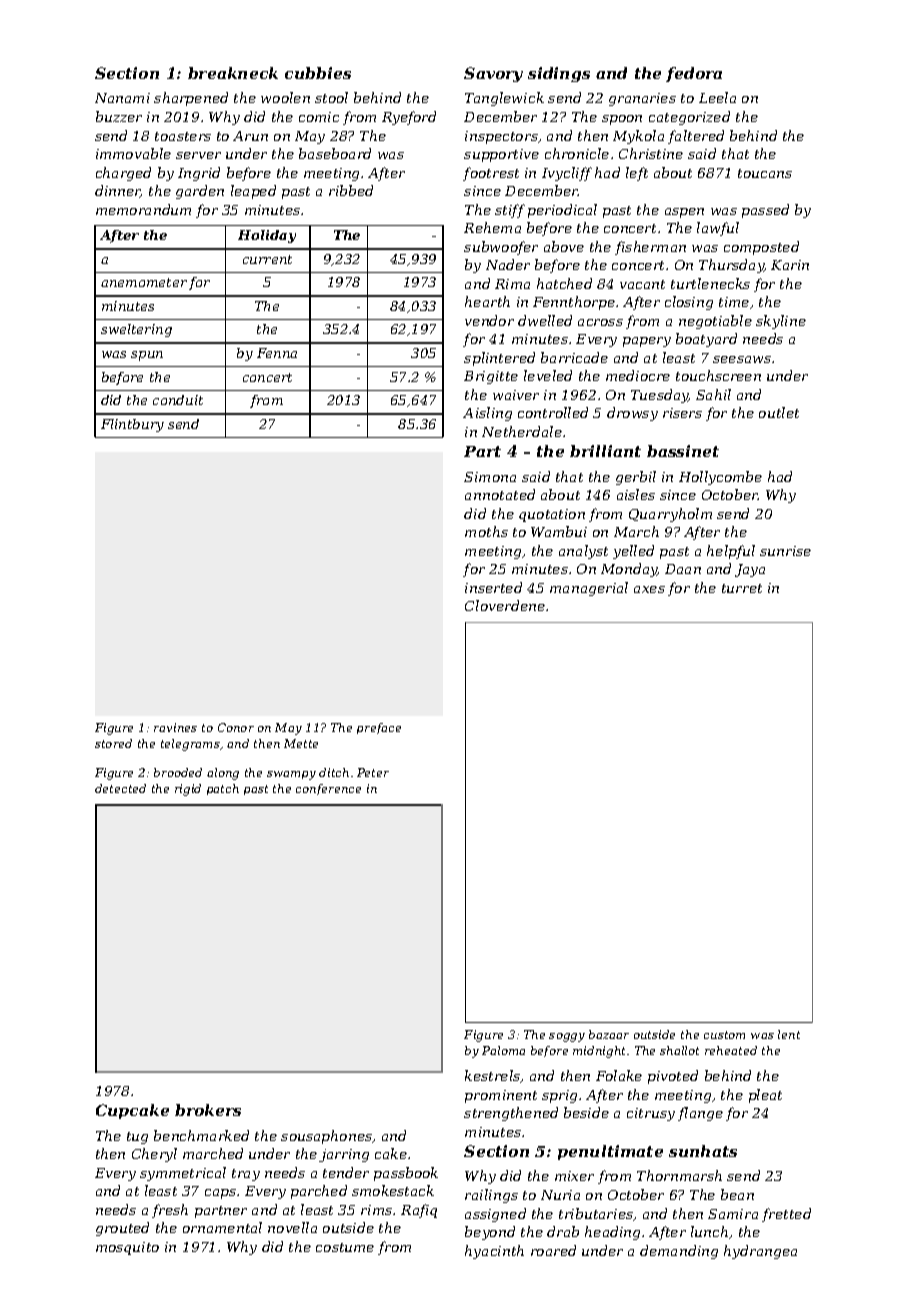  What do you see at coordinates (144, 282) in the document?
I see `anemometer` at bounding box center [144, 282].
